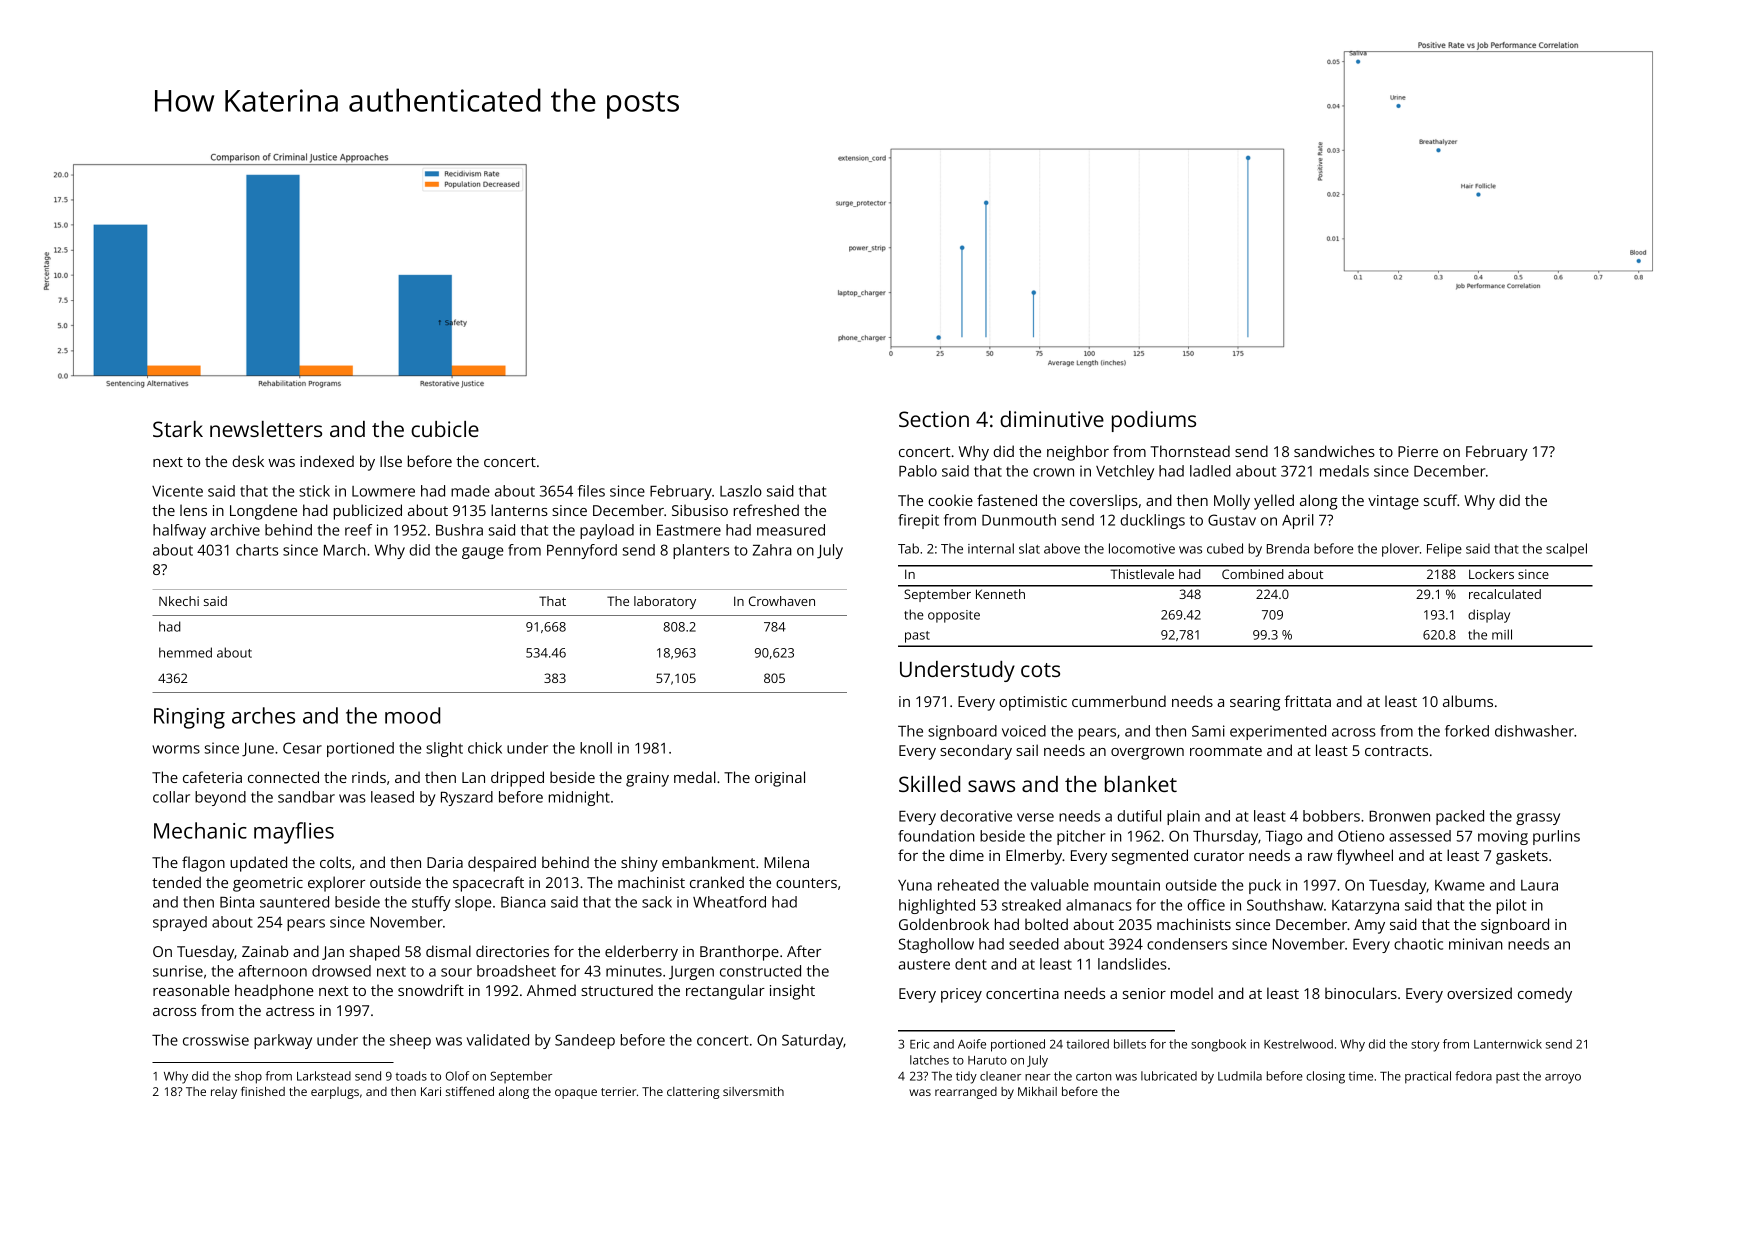 Image resolution: width=1745 pixels, height=1234 pixels. What do you see at coordinates (178, 971) in the document?
I see `sunrise` at bounding box center [178, 971].
